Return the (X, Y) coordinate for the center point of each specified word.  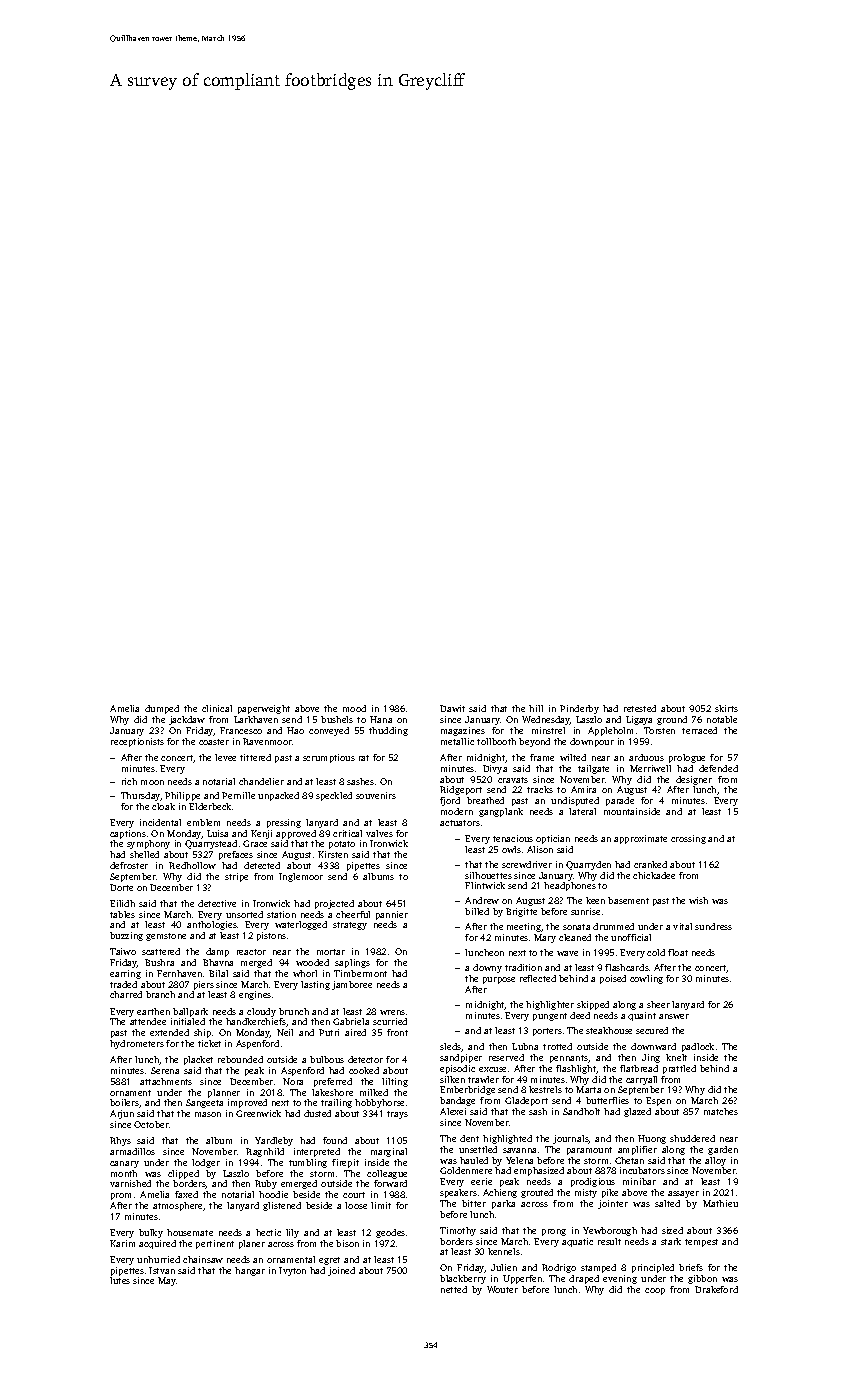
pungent (550, 1017)
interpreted (317, 1152)
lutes (120, 1280)
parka (503, 1204)
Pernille (238, 795)
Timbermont (360, 973)
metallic (457, 741)
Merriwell (650, 768)
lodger (206, 1163)
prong (554, 1232)
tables (122, 914)
